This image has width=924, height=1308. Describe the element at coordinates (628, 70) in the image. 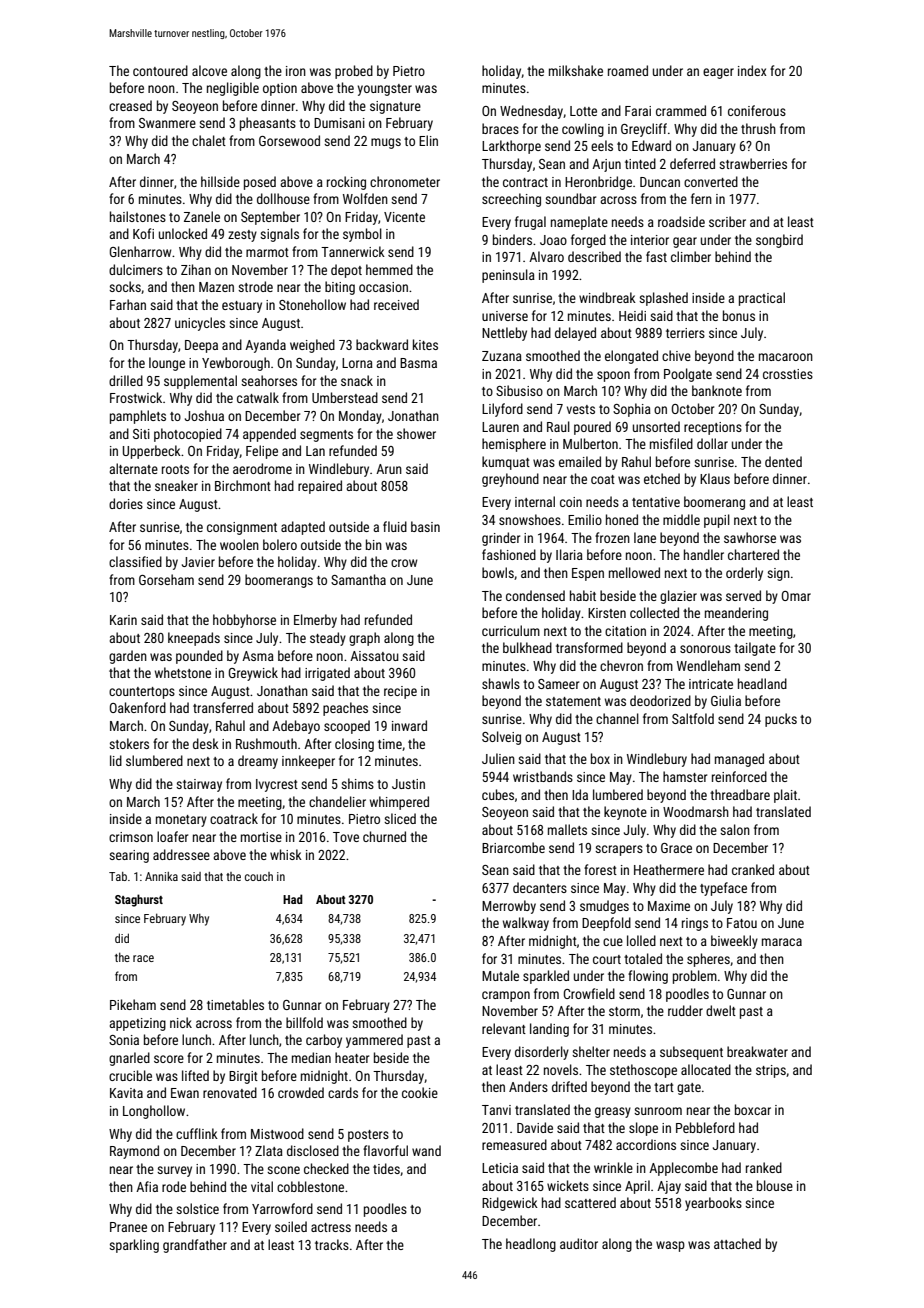

I see `roamed` at that location.
